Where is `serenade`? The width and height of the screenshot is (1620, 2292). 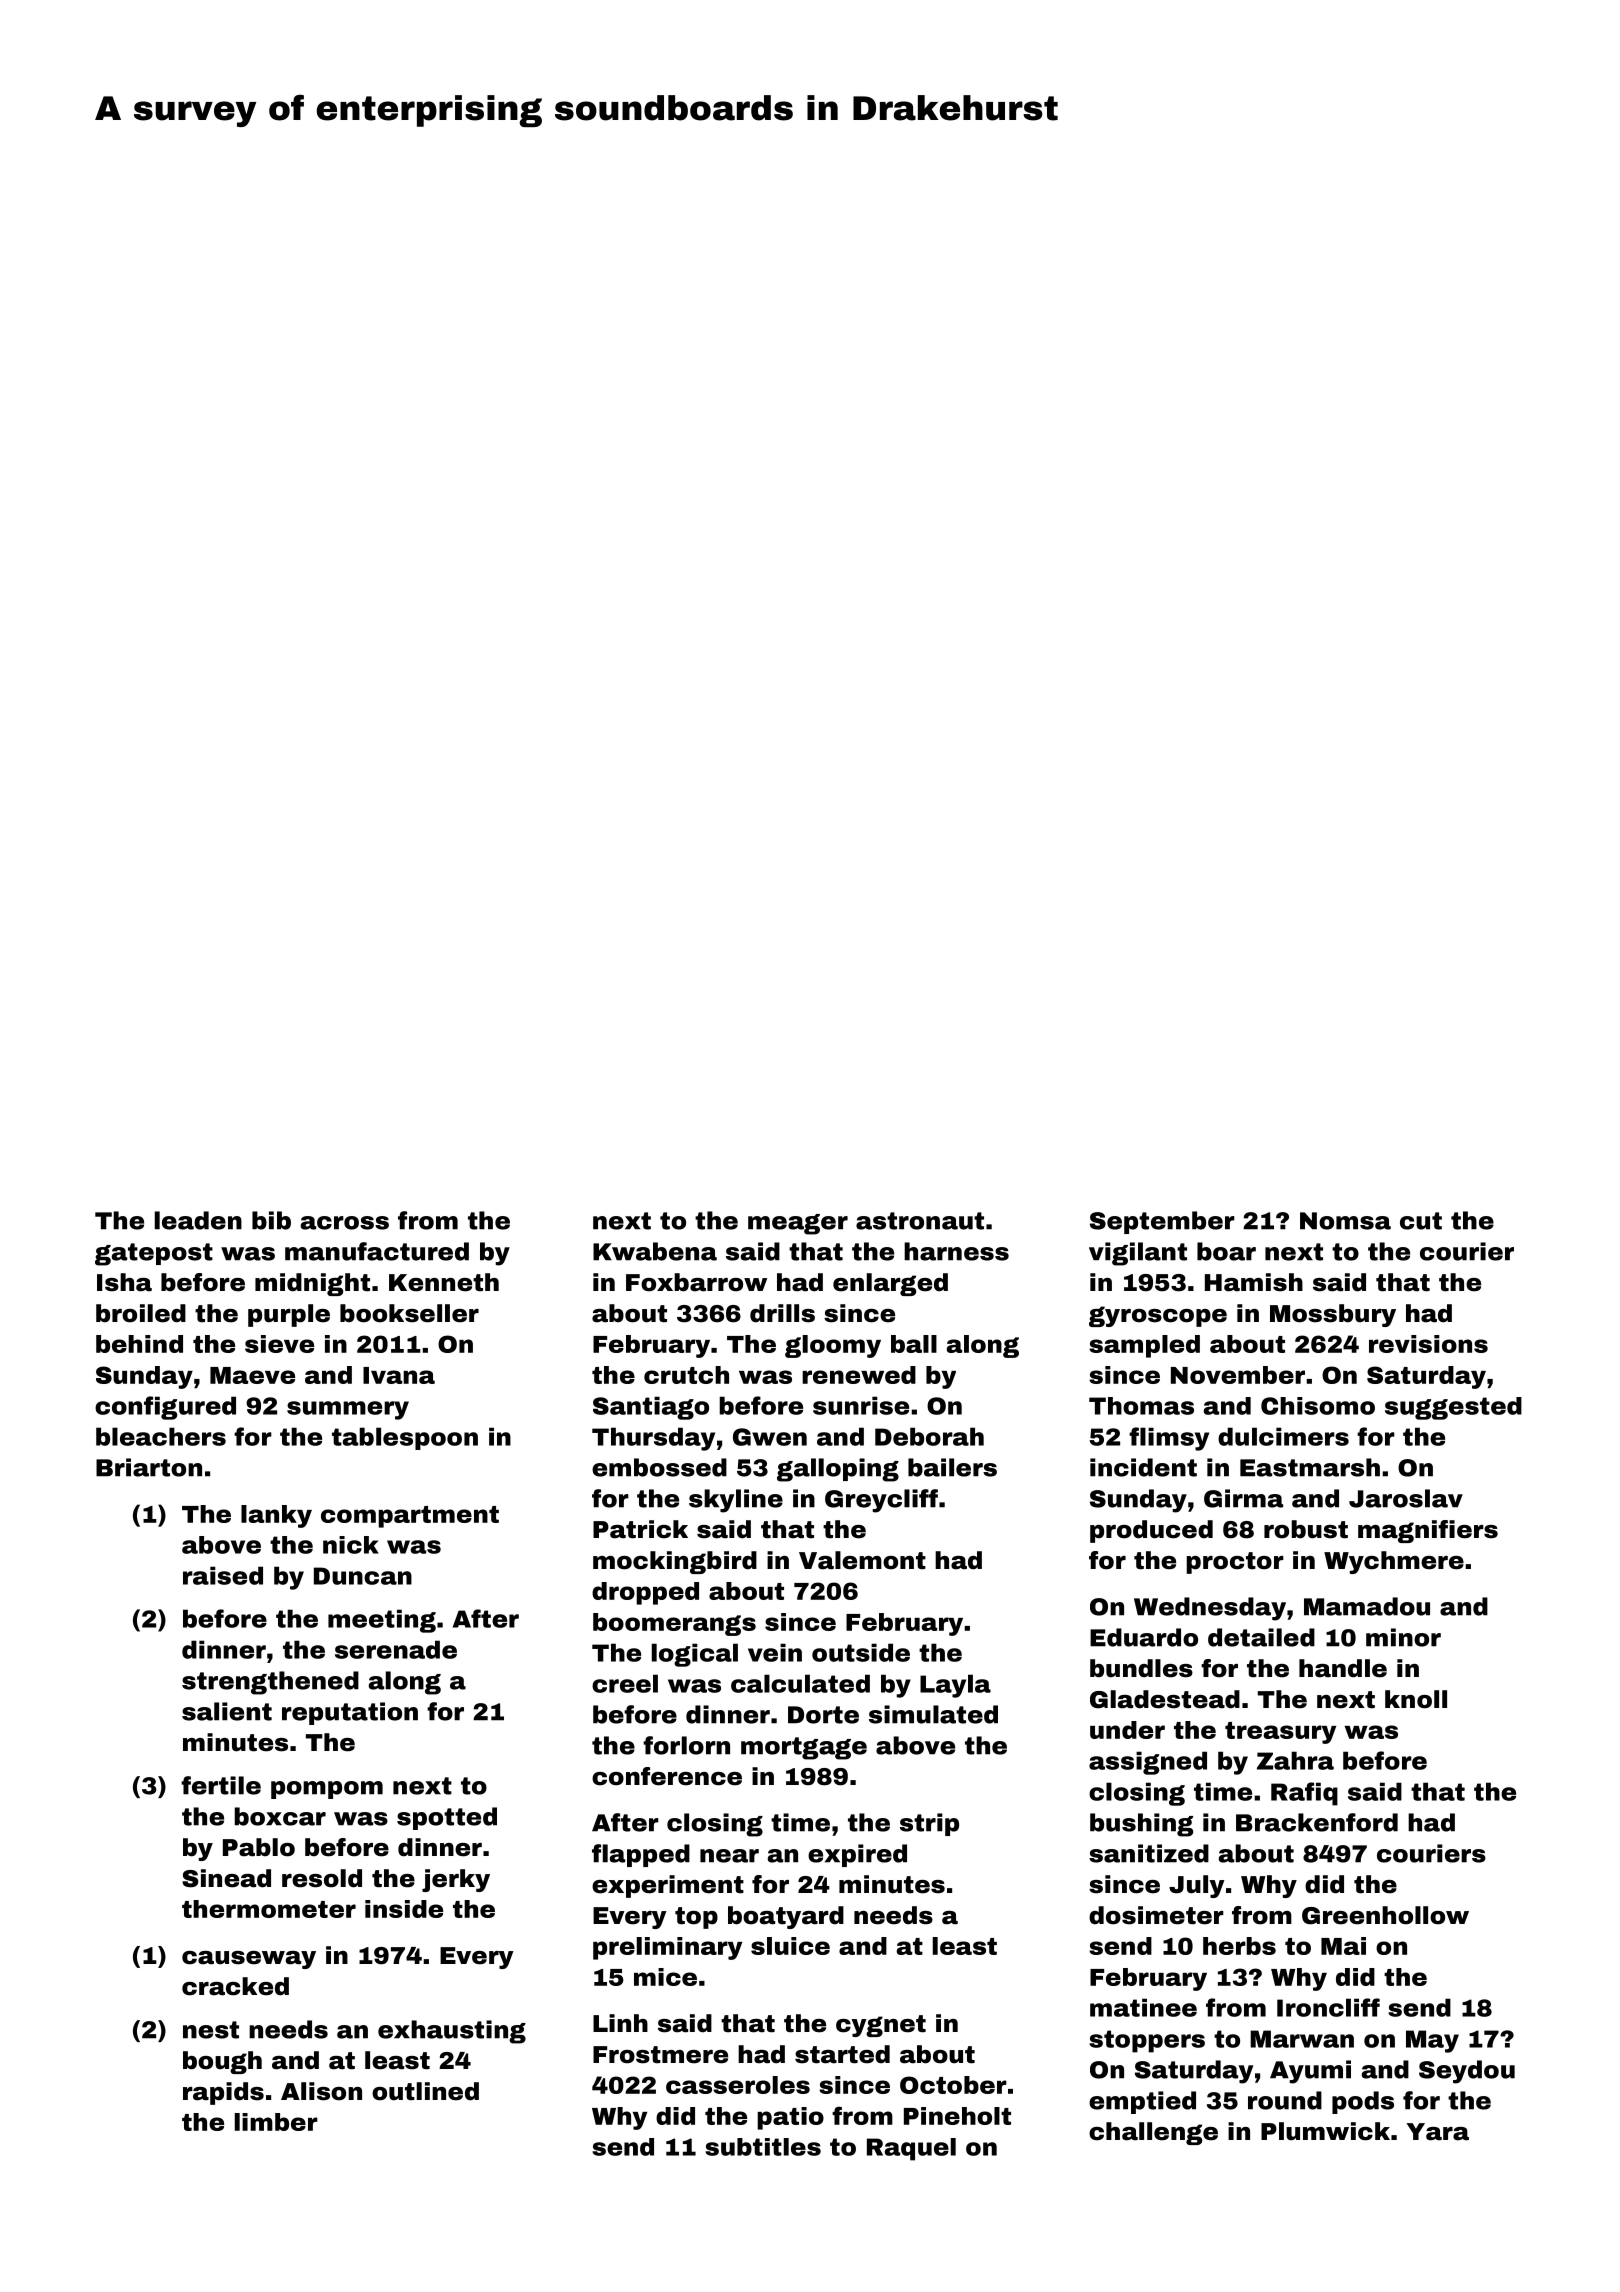
serenade is located at coordinates (396, 1649).
